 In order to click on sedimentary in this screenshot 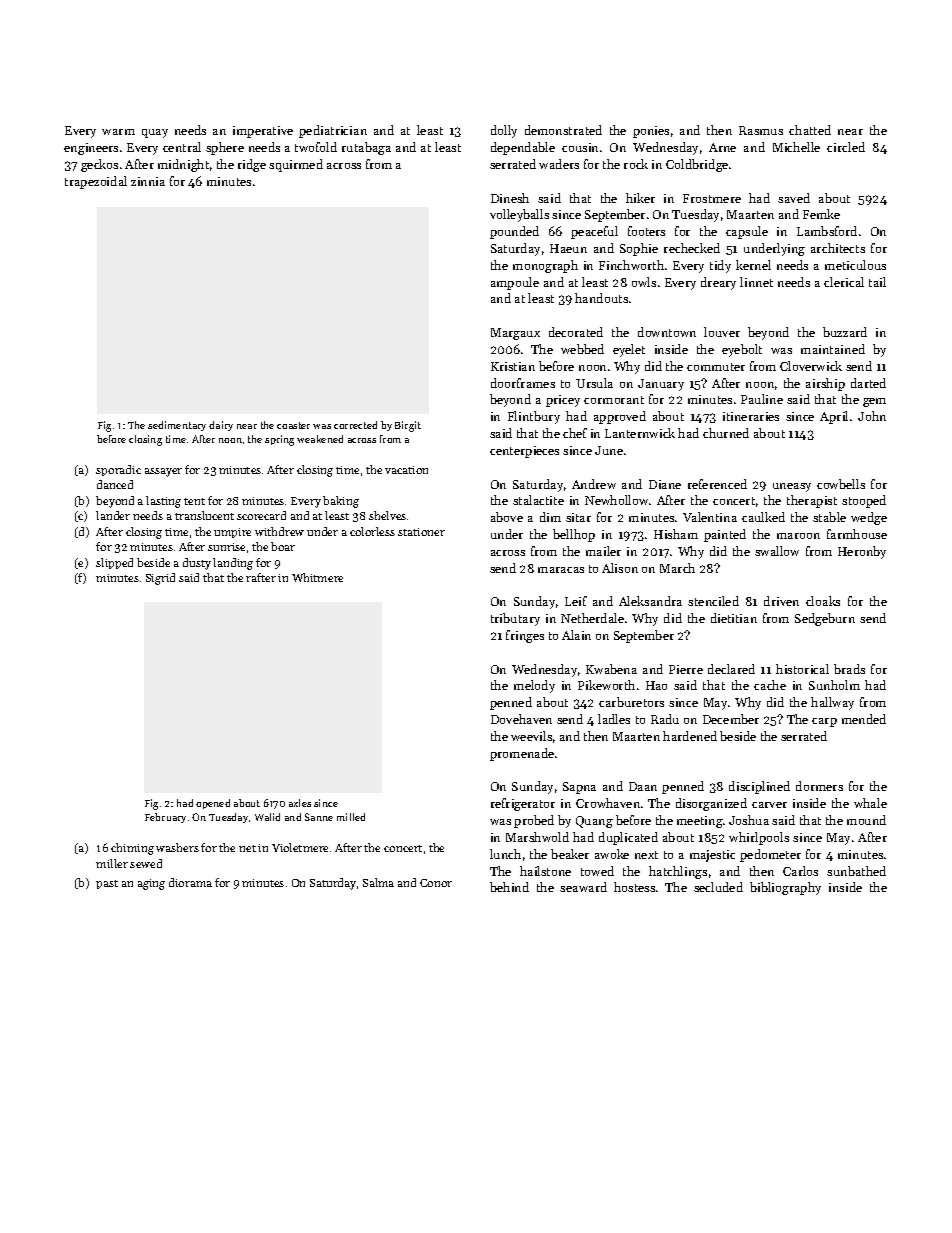, I will do `click(177, 426)`.
